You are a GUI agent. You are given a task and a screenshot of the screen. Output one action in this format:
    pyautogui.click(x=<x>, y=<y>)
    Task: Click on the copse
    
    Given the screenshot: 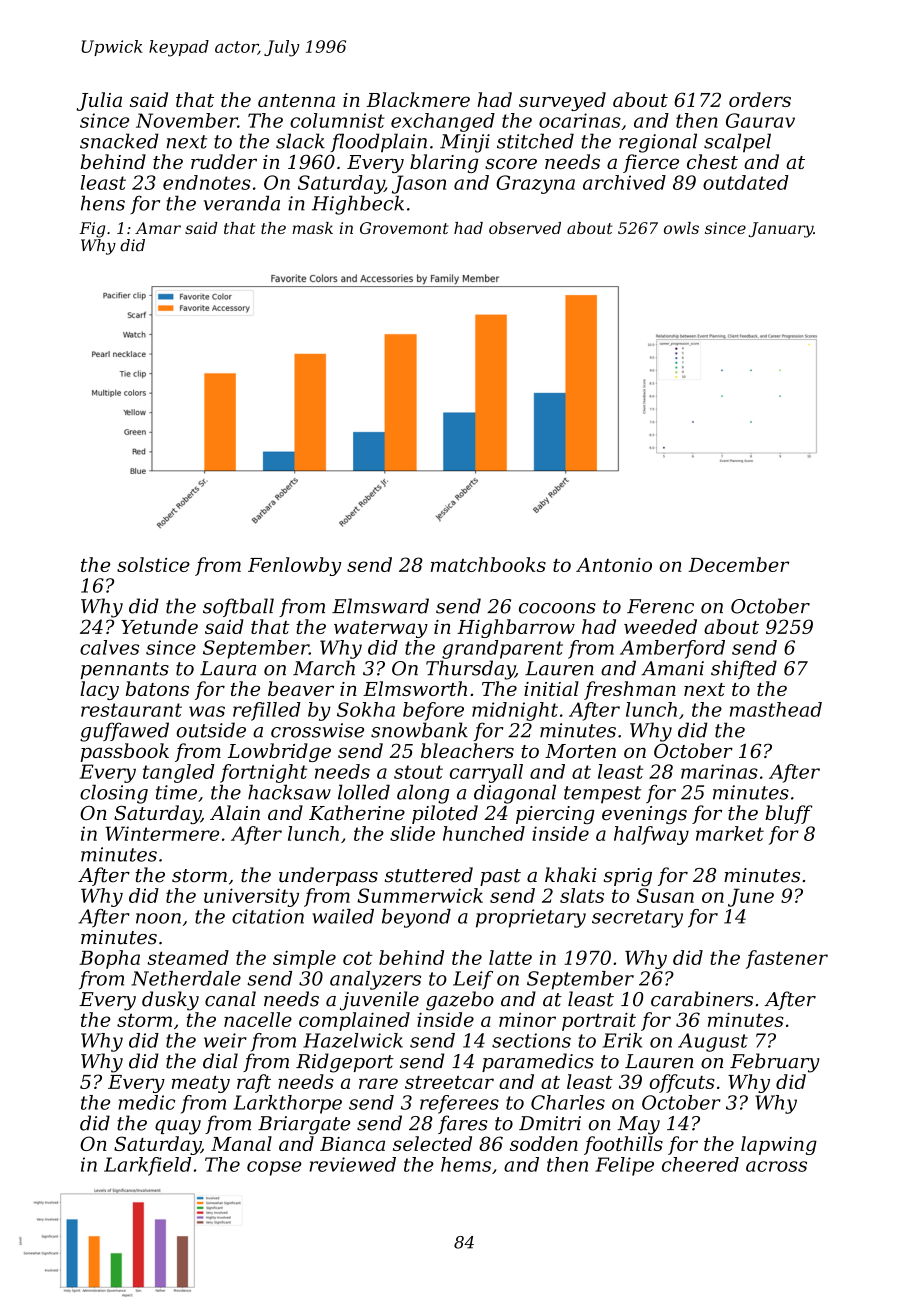 What is the action you would take?
    pyautogui.click(x=274, y=1168)
